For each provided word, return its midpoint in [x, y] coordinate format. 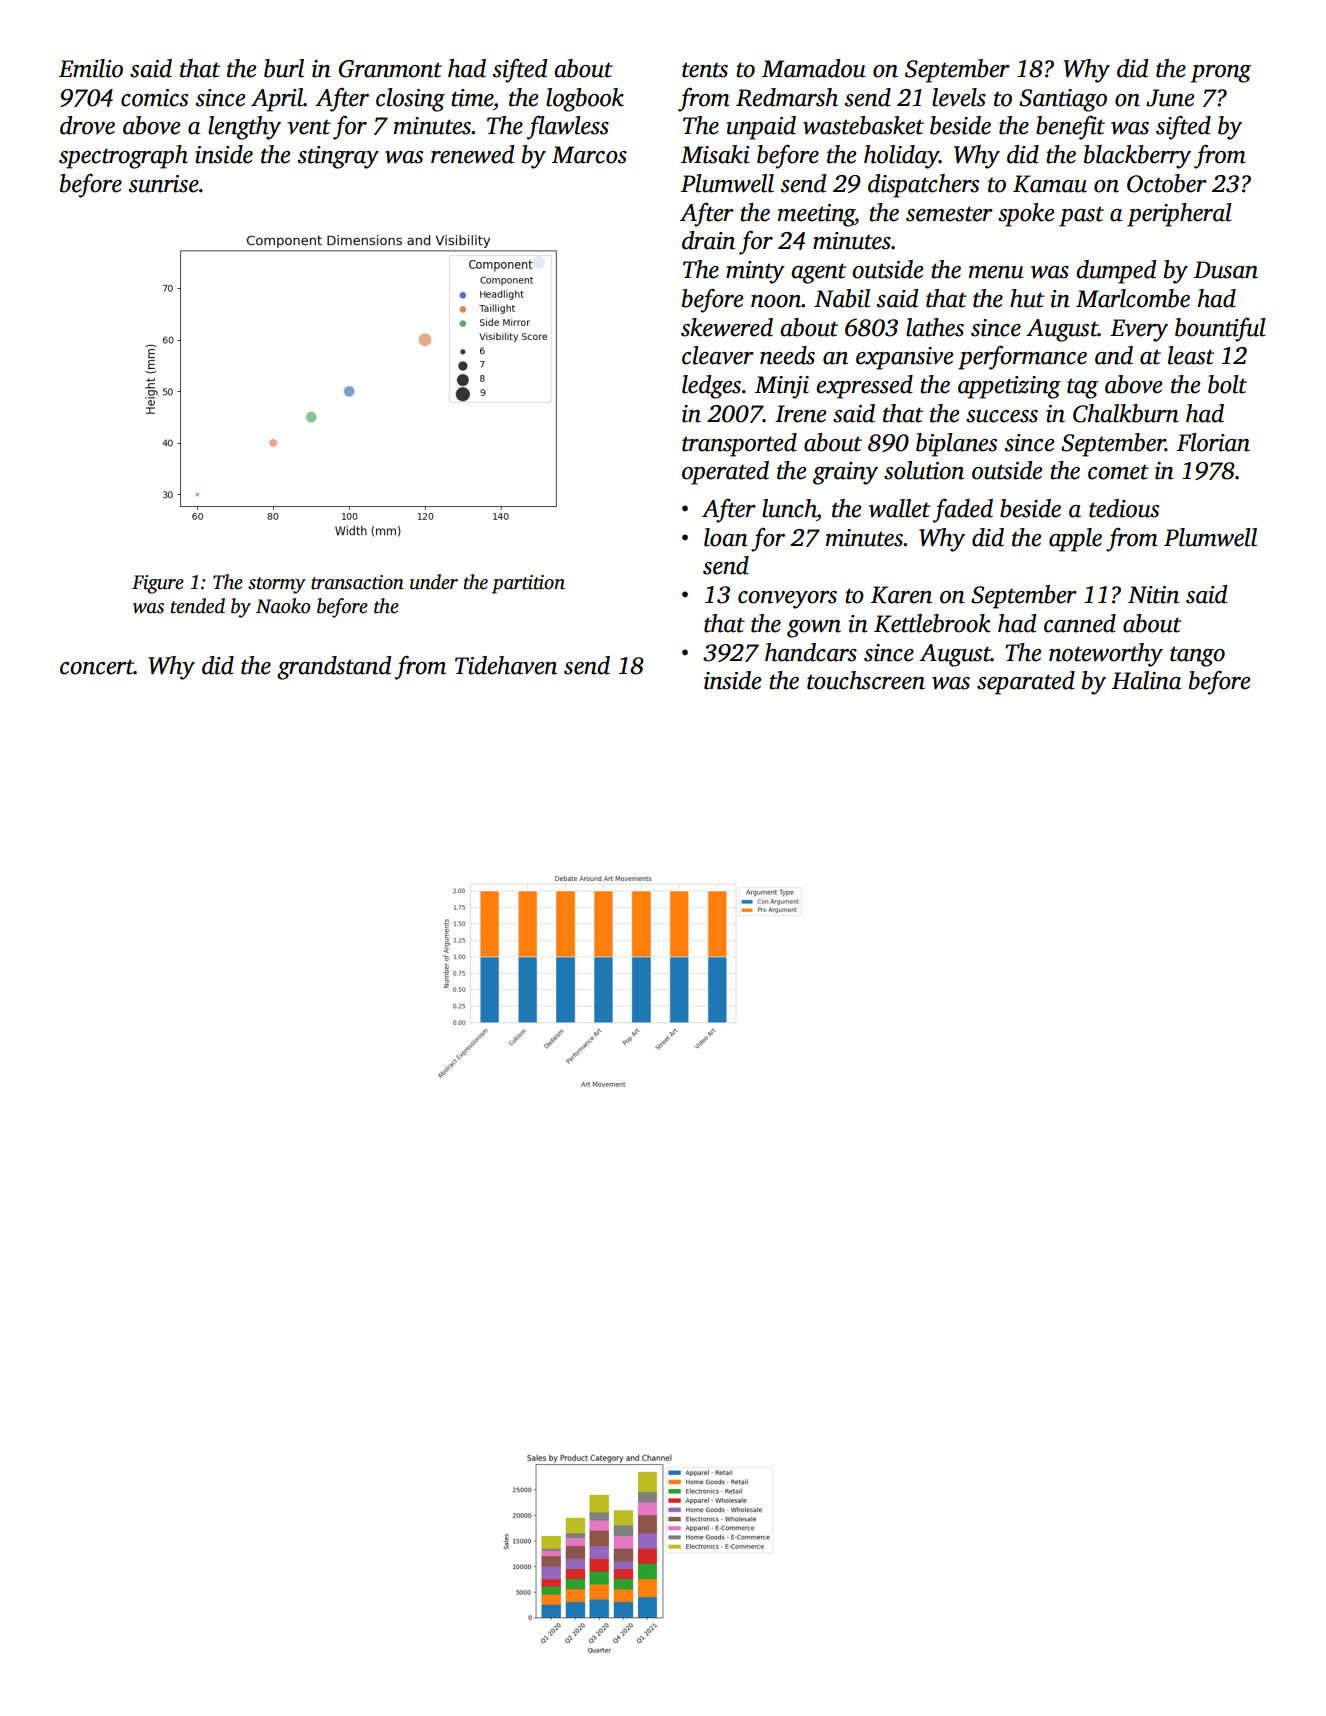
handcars [811, 652]
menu [996, 272]
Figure [158, 584]
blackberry [1137, 157]
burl [284, 68]
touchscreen [866, 680]
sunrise [164, 184]
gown [814, 629]
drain [708, 240]
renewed [472, 154]
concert [97, 667]
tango [1197, 656]
